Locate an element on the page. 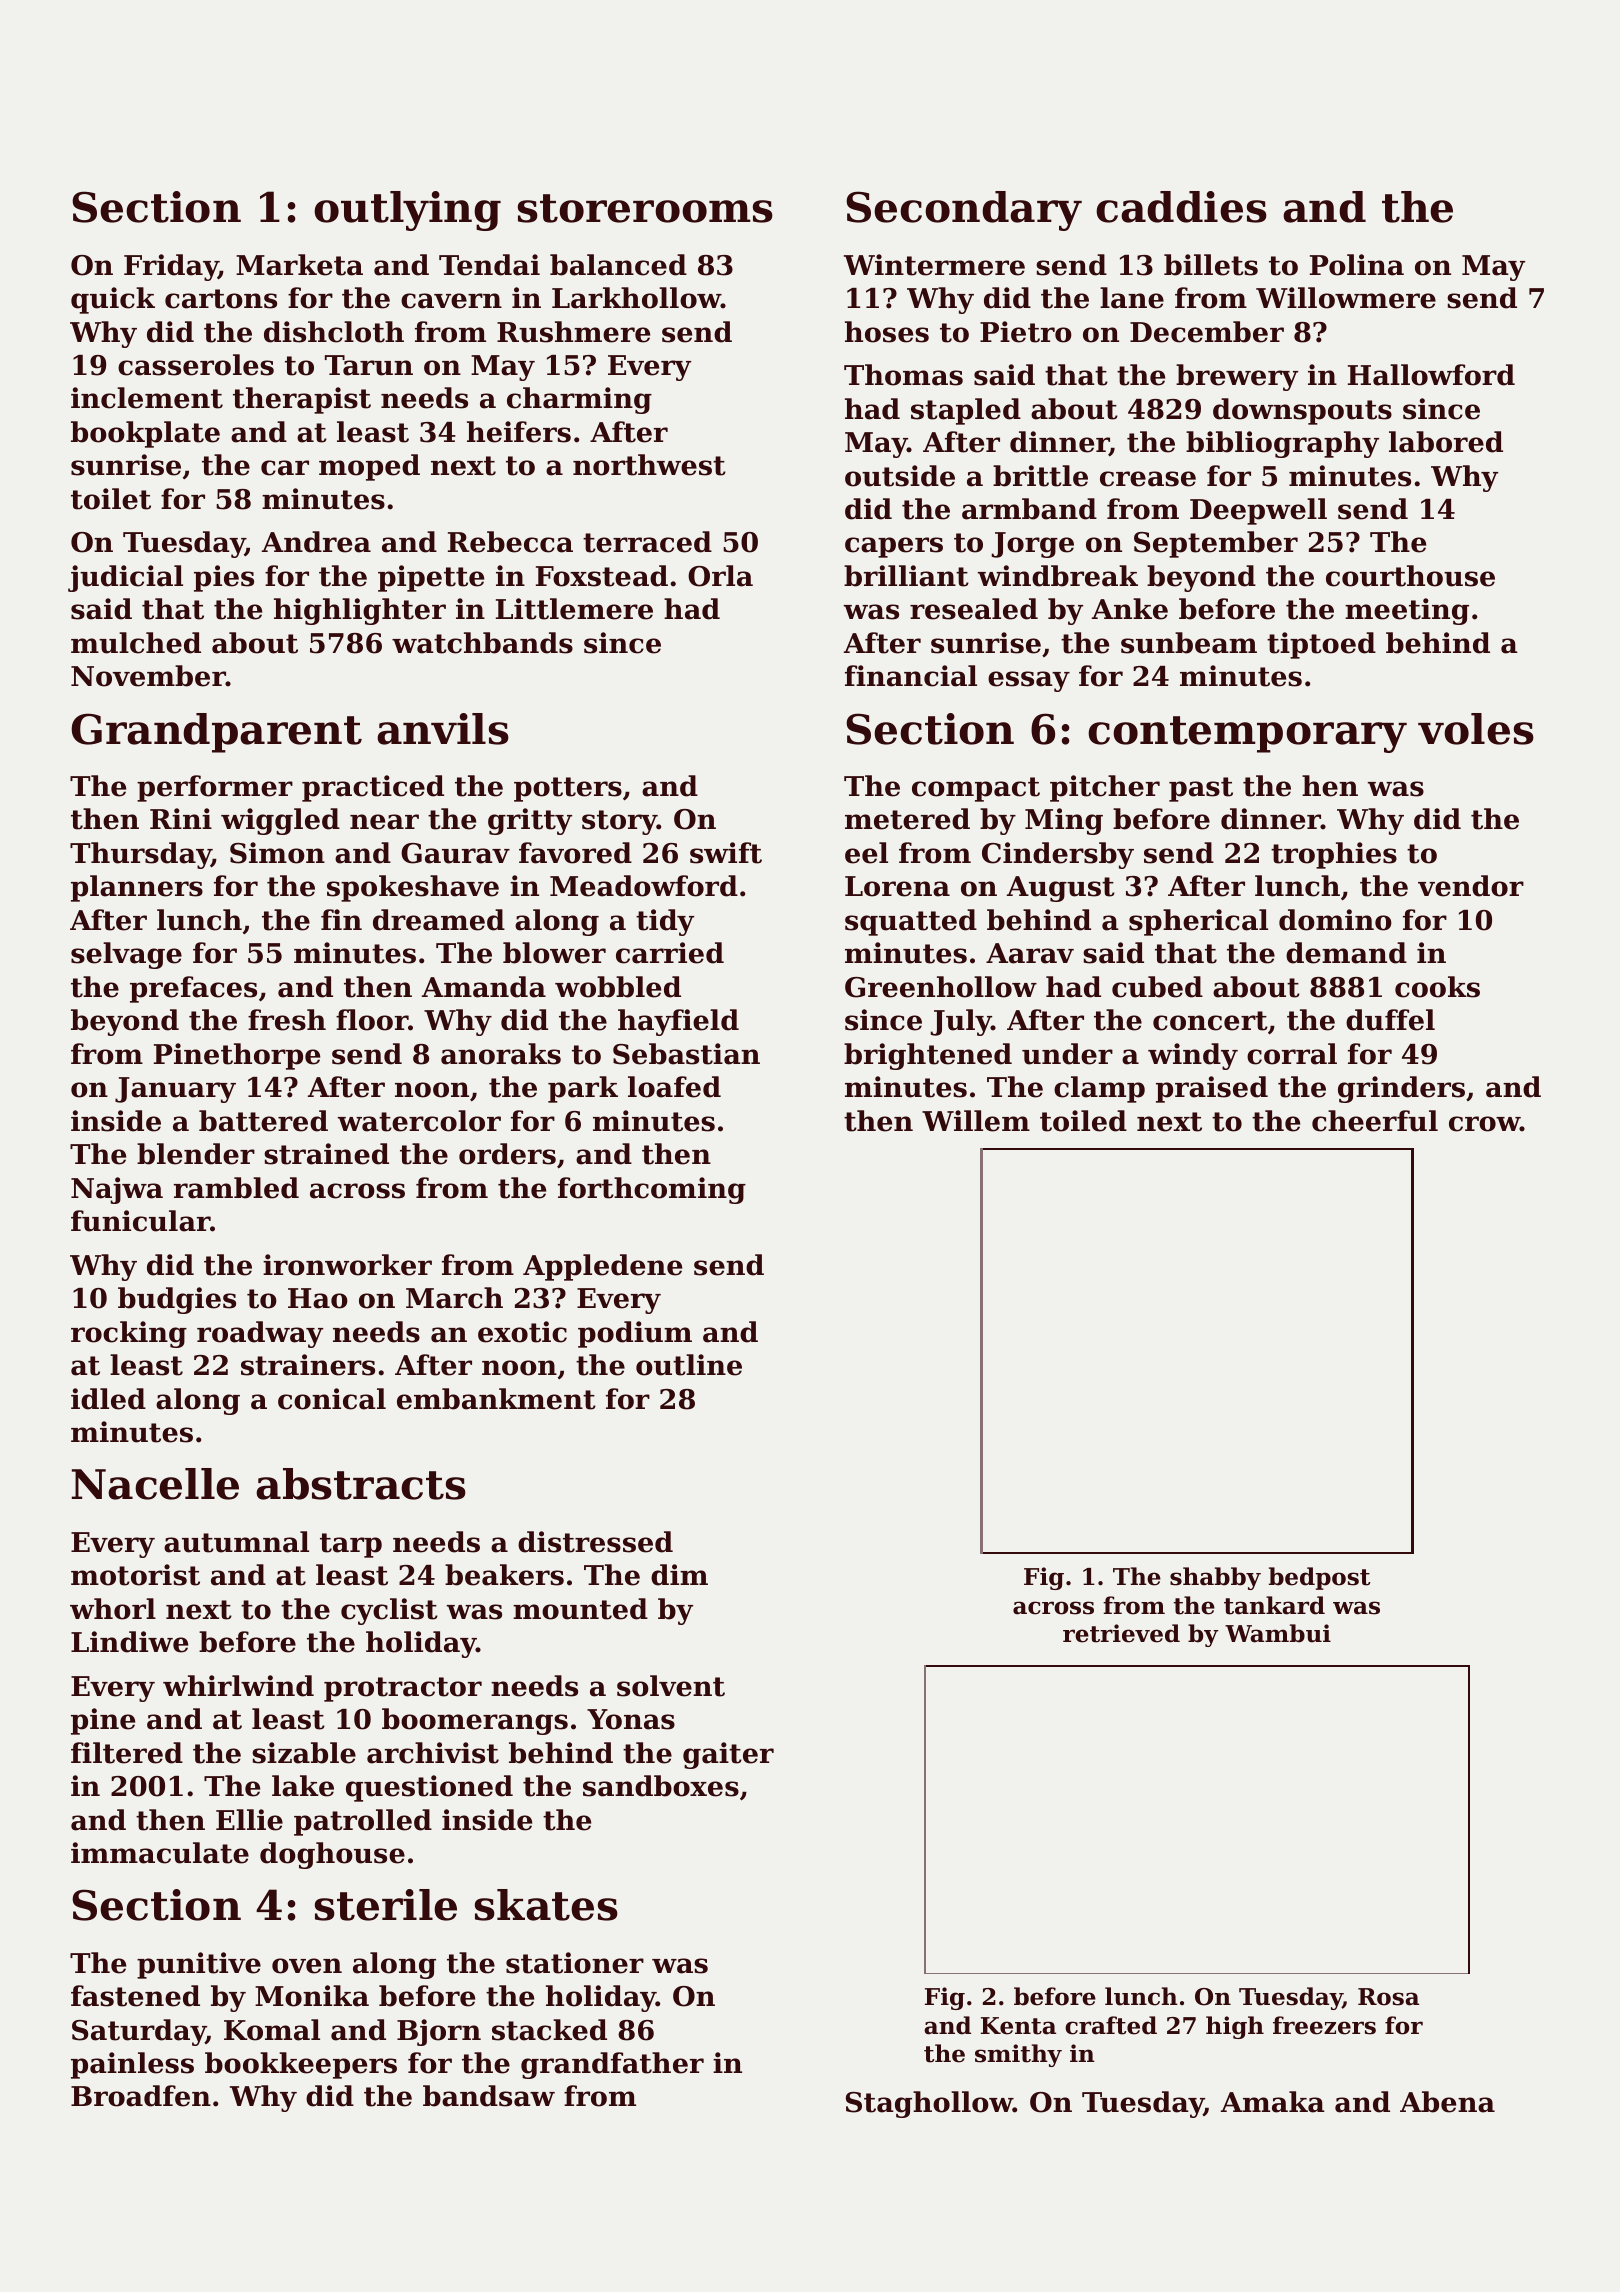 The height and width of the page is (2292, 1620). capers is located at coordinates (894, 547).
